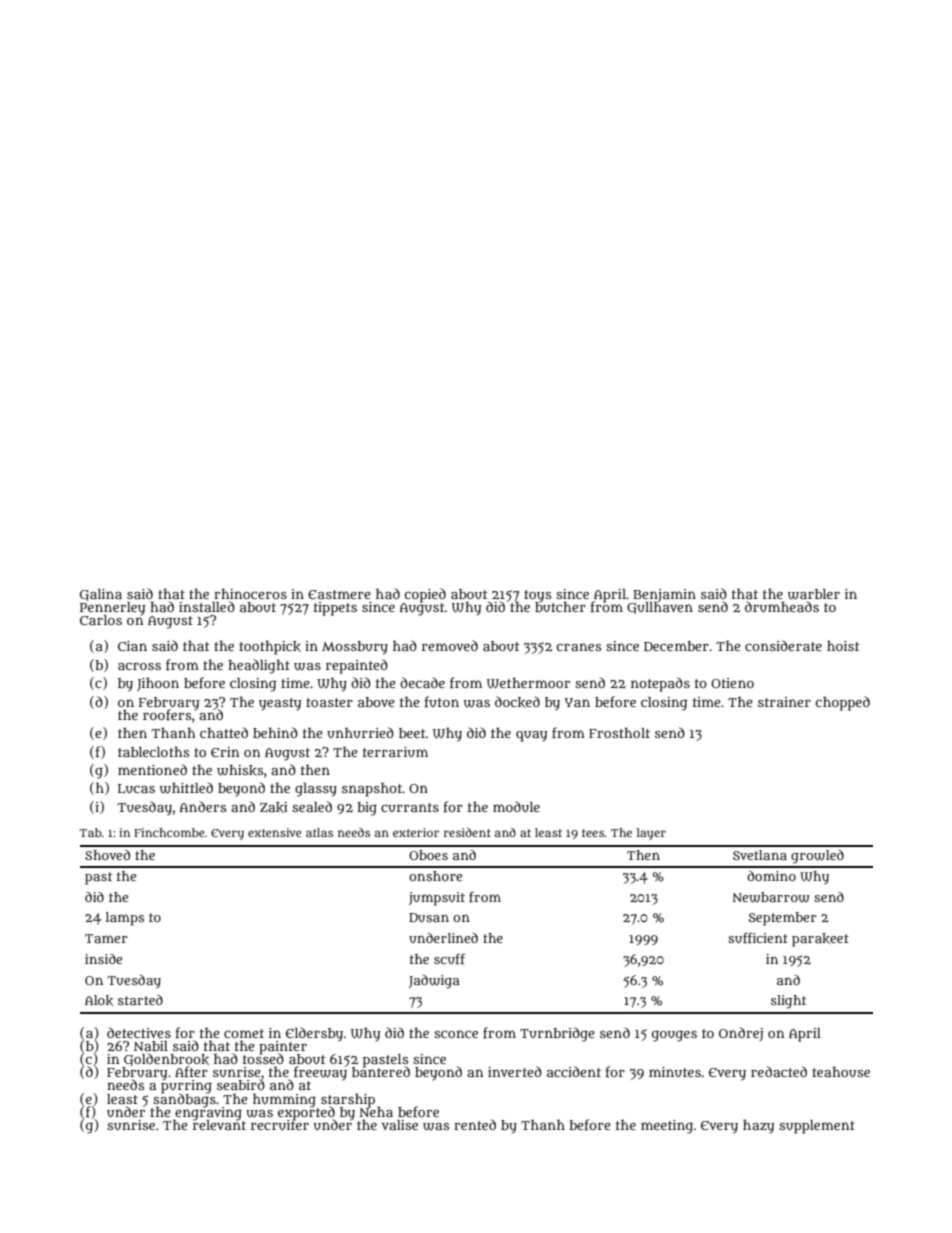  I want to click on recruiter, so click(280, 1125).
